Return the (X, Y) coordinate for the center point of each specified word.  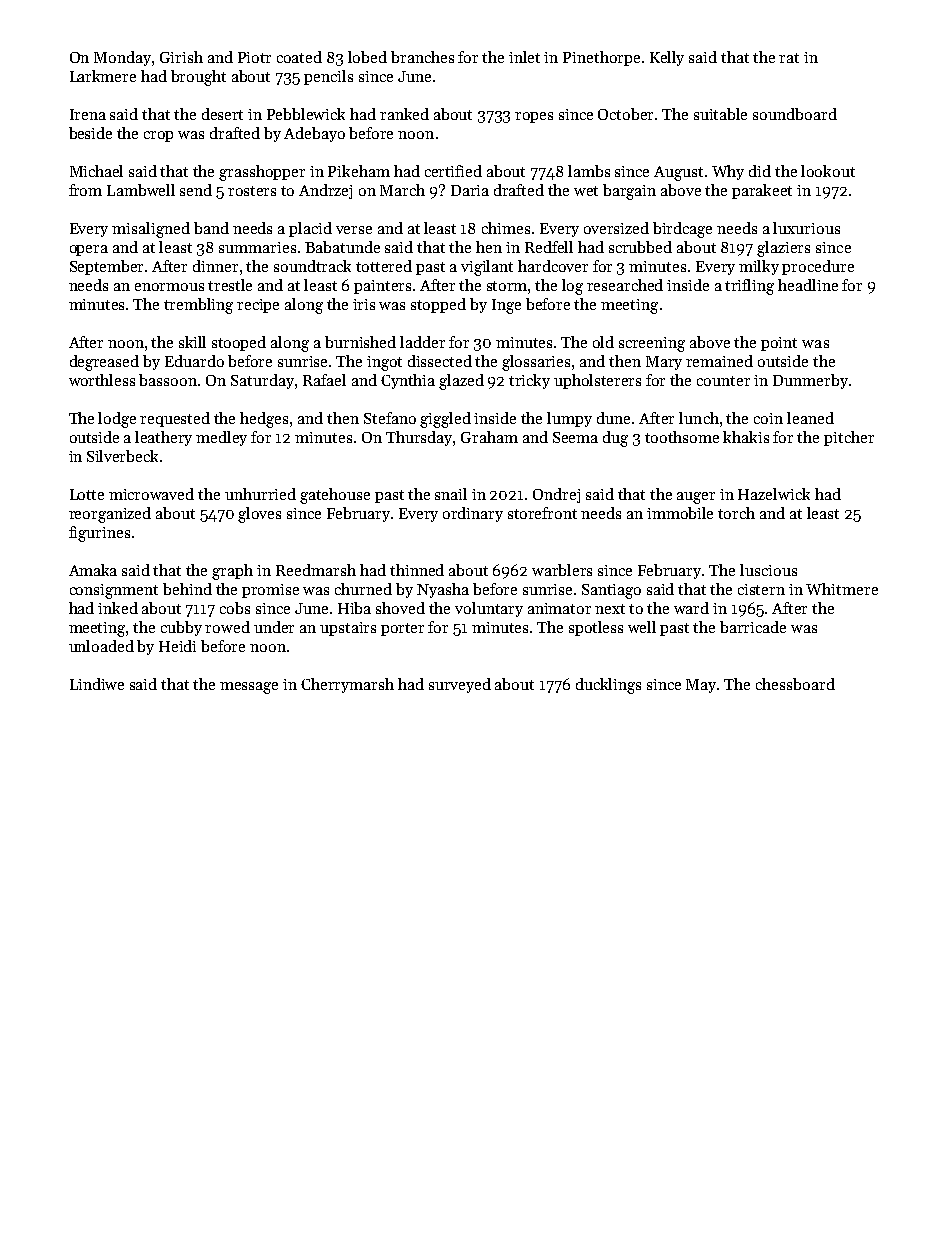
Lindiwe (97, 684)
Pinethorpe (601, 58)
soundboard (795, 114)
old (603, 342)
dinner (215, 266)
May (702, 686)
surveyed (460, 685)
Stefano (390, 418)
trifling (749, 287)
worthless (102, 380)
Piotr (254, 57)
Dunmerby (810, 381)
